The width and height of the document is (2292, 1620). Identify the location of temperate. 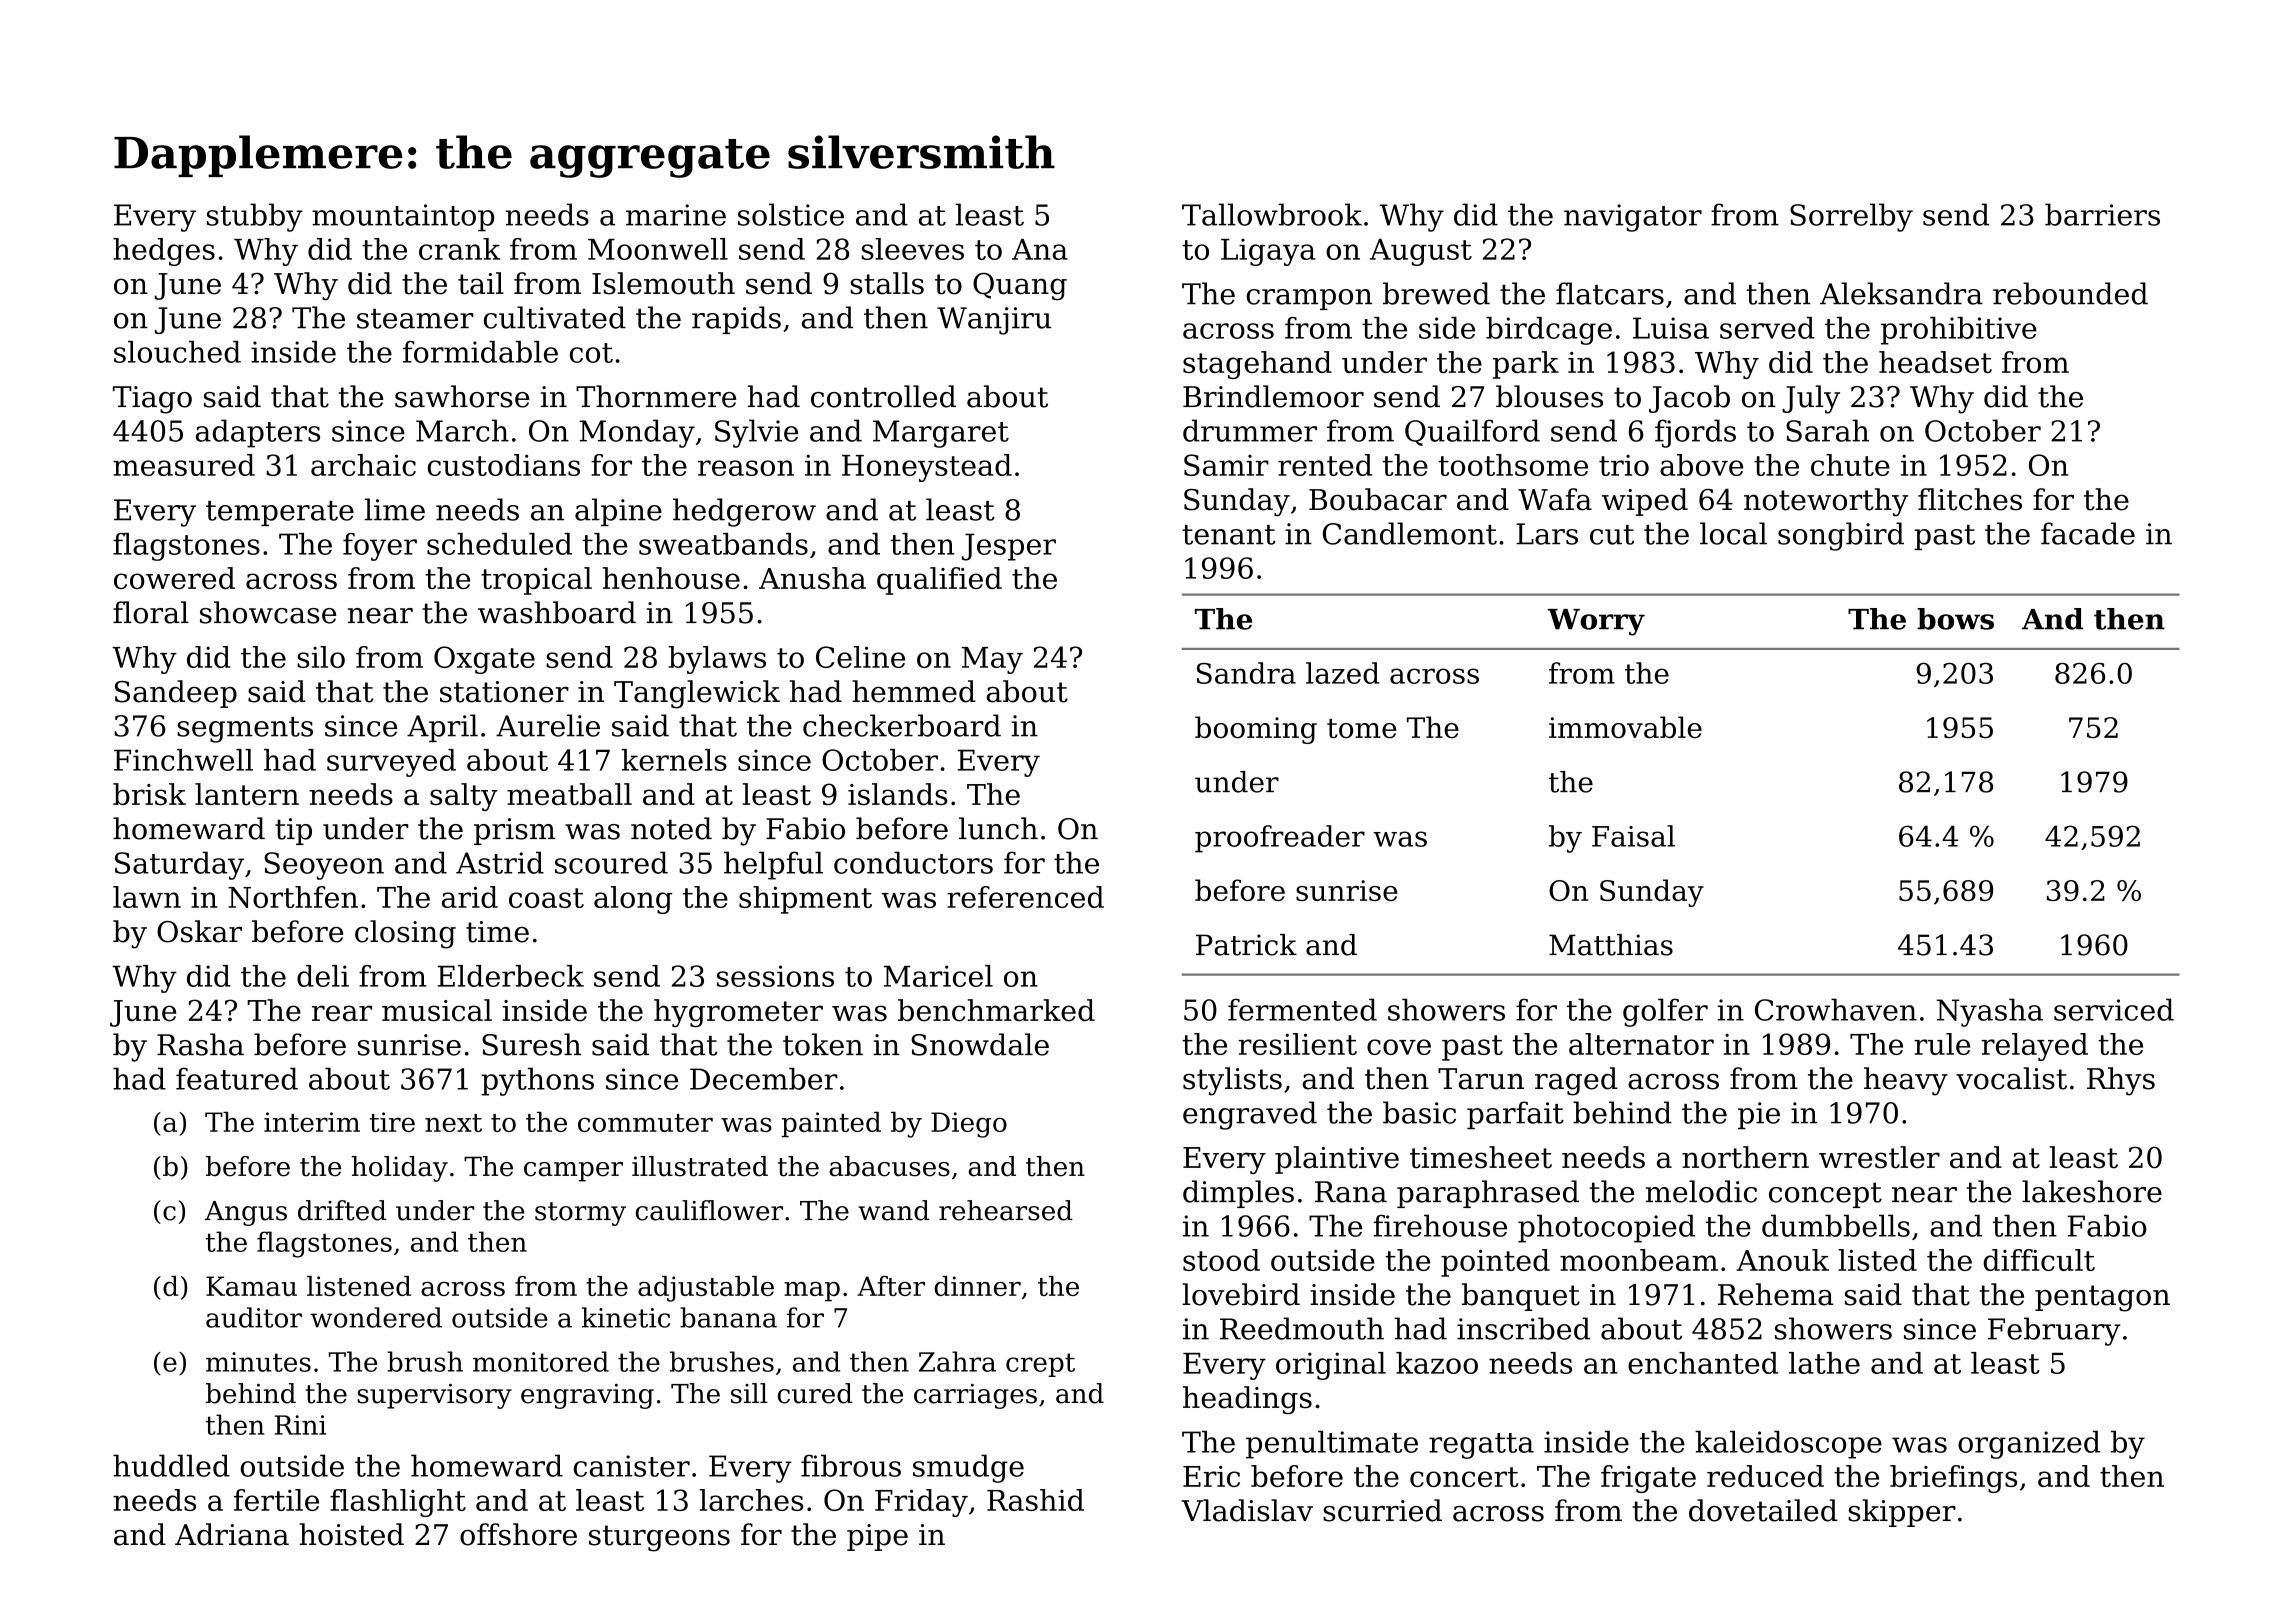
(280, 513).
